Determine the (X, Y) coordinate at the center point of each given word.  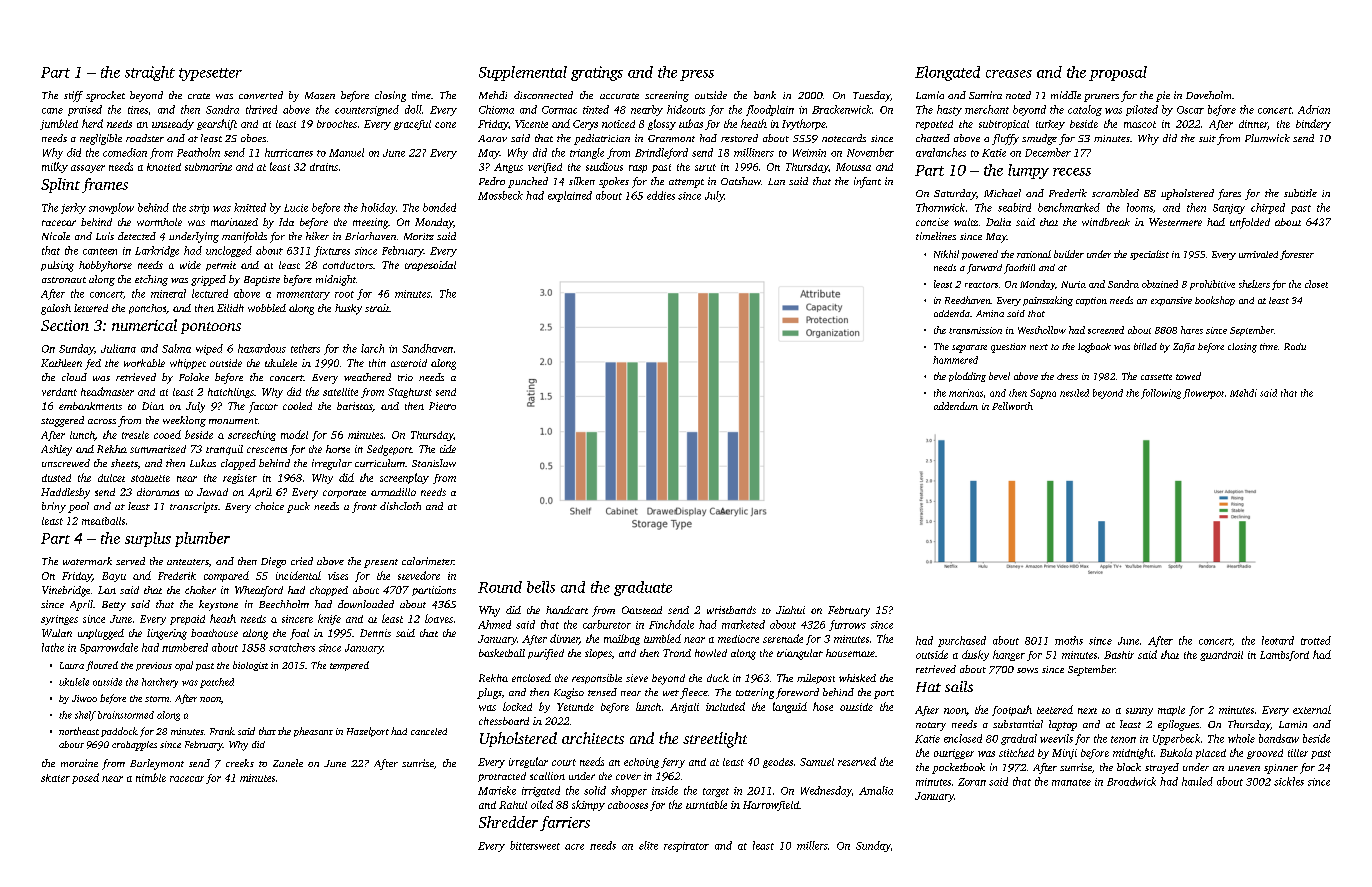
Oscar (1190, 110)
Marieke (497, 790)
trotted (1316, 640)
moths (1069, 640)
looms (1140, 207)
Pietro (442, 406)
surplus (148, 539)
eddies (661, 195)
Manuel (346, 152)
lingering (167, 634)
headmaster (107, 391)
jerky (73, 208)
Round (500, 587)
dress (1067, 376)
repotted (934, 125)
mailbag (622, 639)
